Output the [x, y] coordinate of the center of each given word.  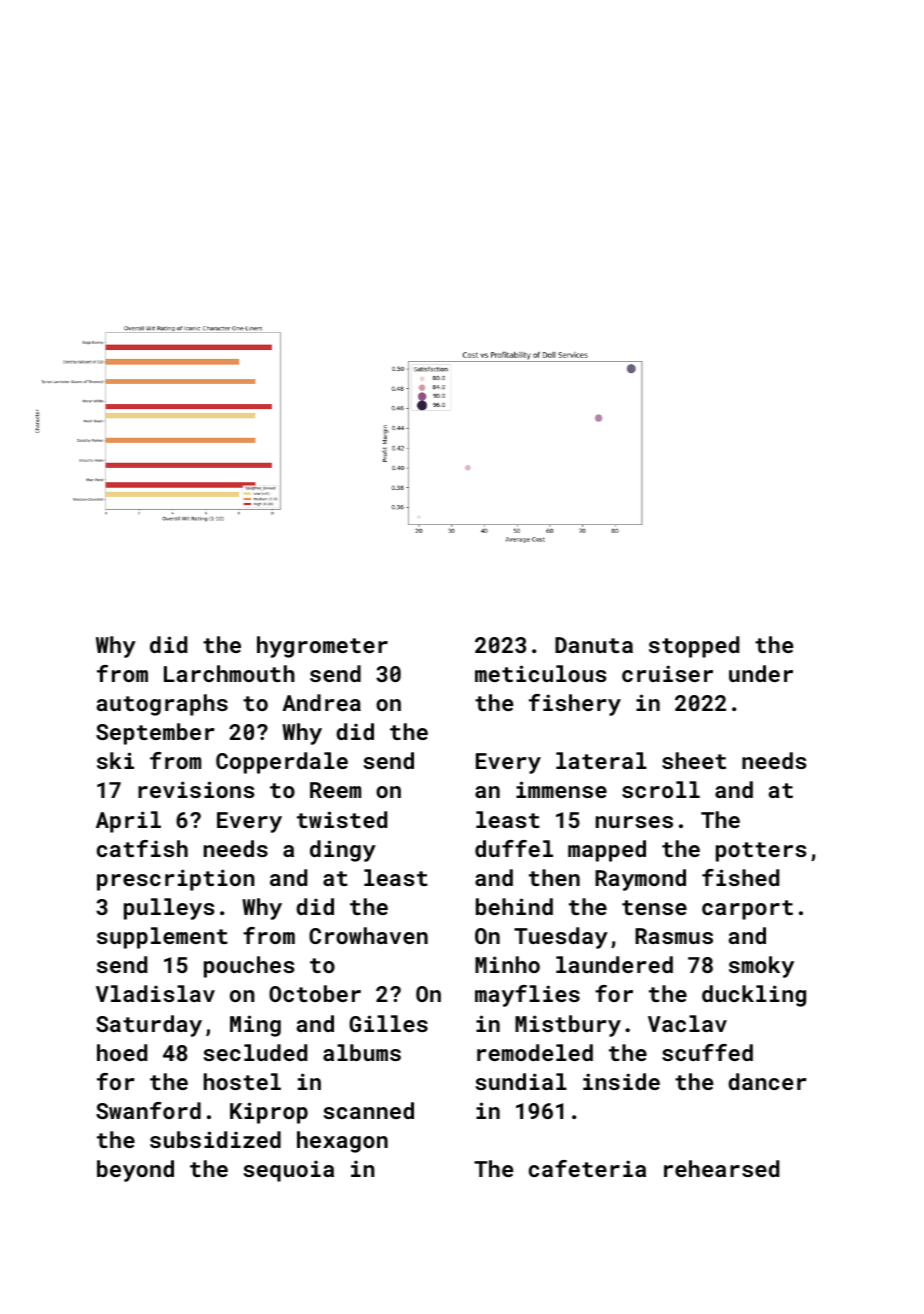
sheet [694, 760]
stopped [694, 647]
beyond [135, 1171]
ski [115, 760]
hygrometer [322, 647]
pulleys [169, 909]
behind [514, 906]
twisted [342, 819]
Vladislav [155, 993]
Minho [507, 964]
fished [740, 877]
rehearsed [721, 1168]
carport [747, 910]
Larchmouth [229, 673]
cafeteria [587, 1168]
